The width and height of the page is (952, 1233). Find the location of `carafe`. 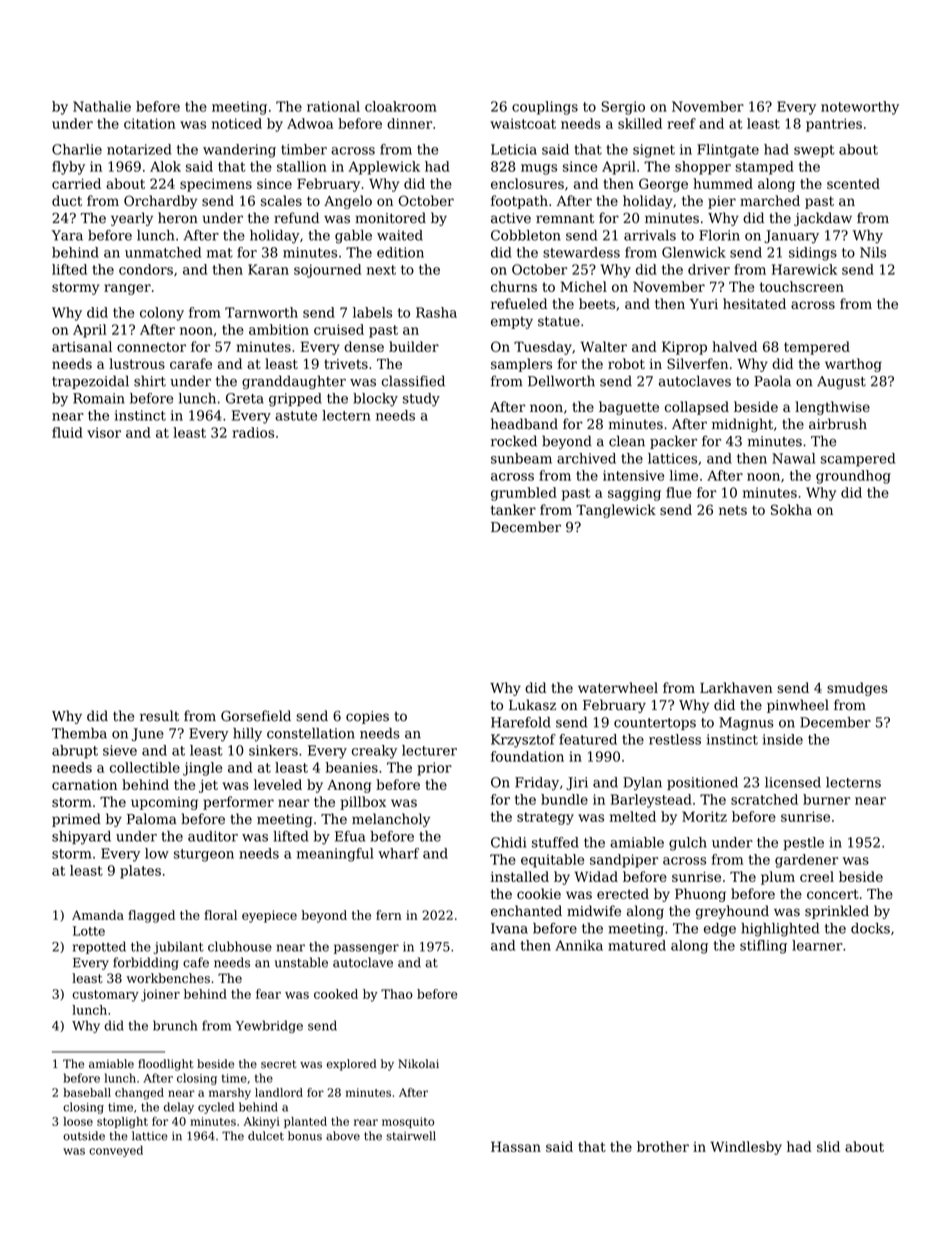

carafe is located at coordinates (191, 363).
